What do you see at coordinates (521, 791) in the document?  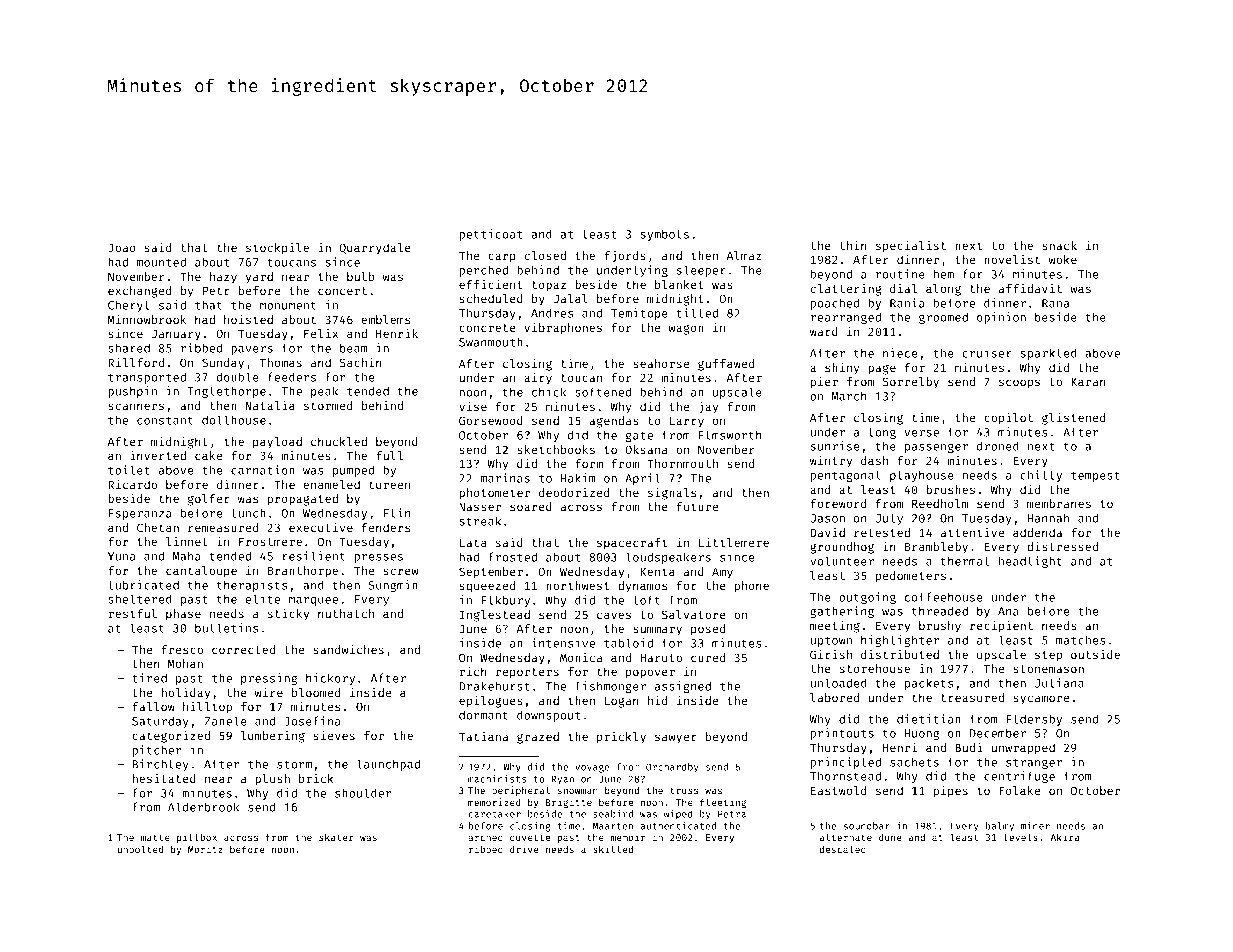 I see `peripheral` at bounding box center [521, 791].
